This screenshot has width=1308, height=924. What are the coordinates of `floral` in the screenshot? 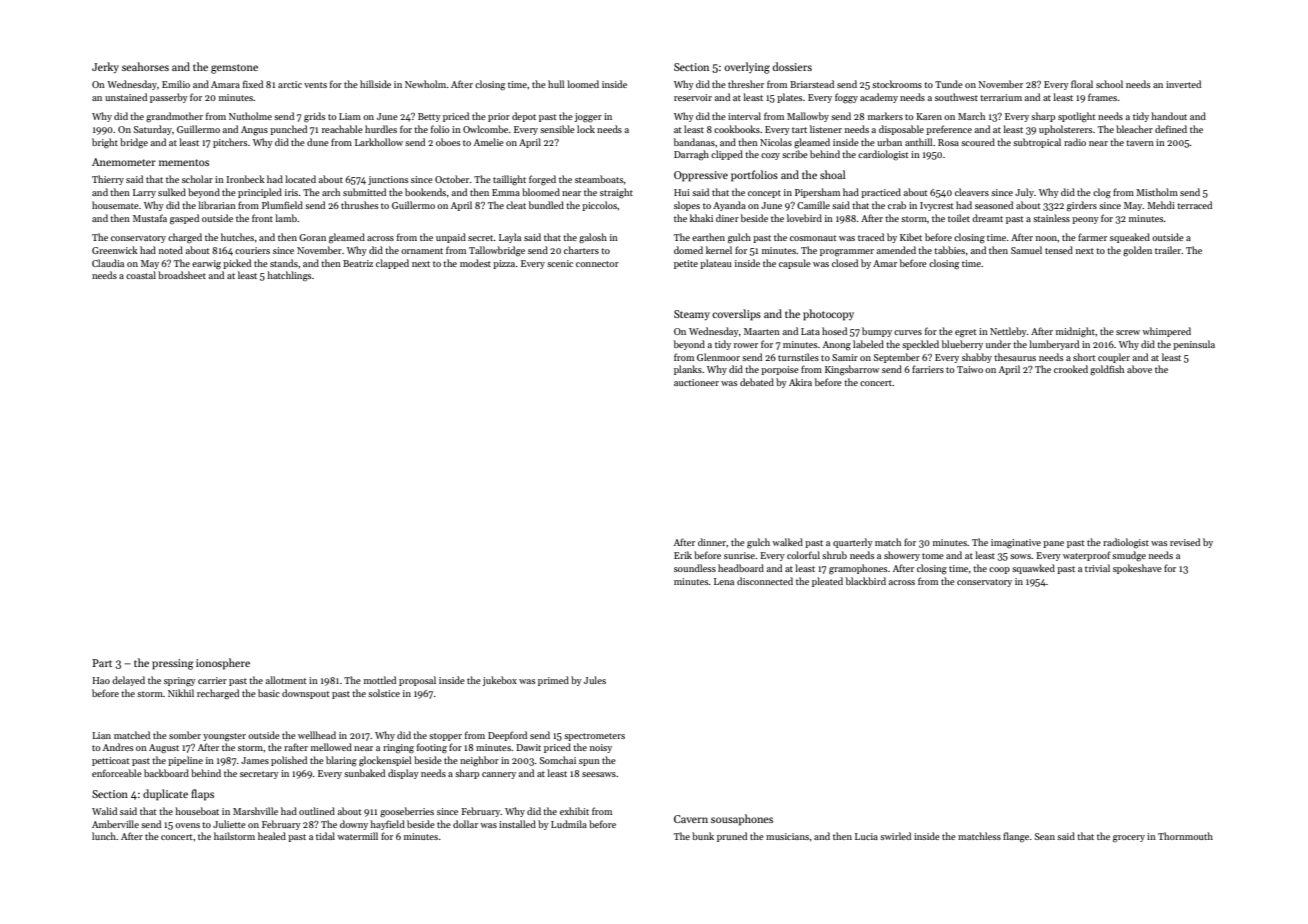 It's located at (1082, 84).
